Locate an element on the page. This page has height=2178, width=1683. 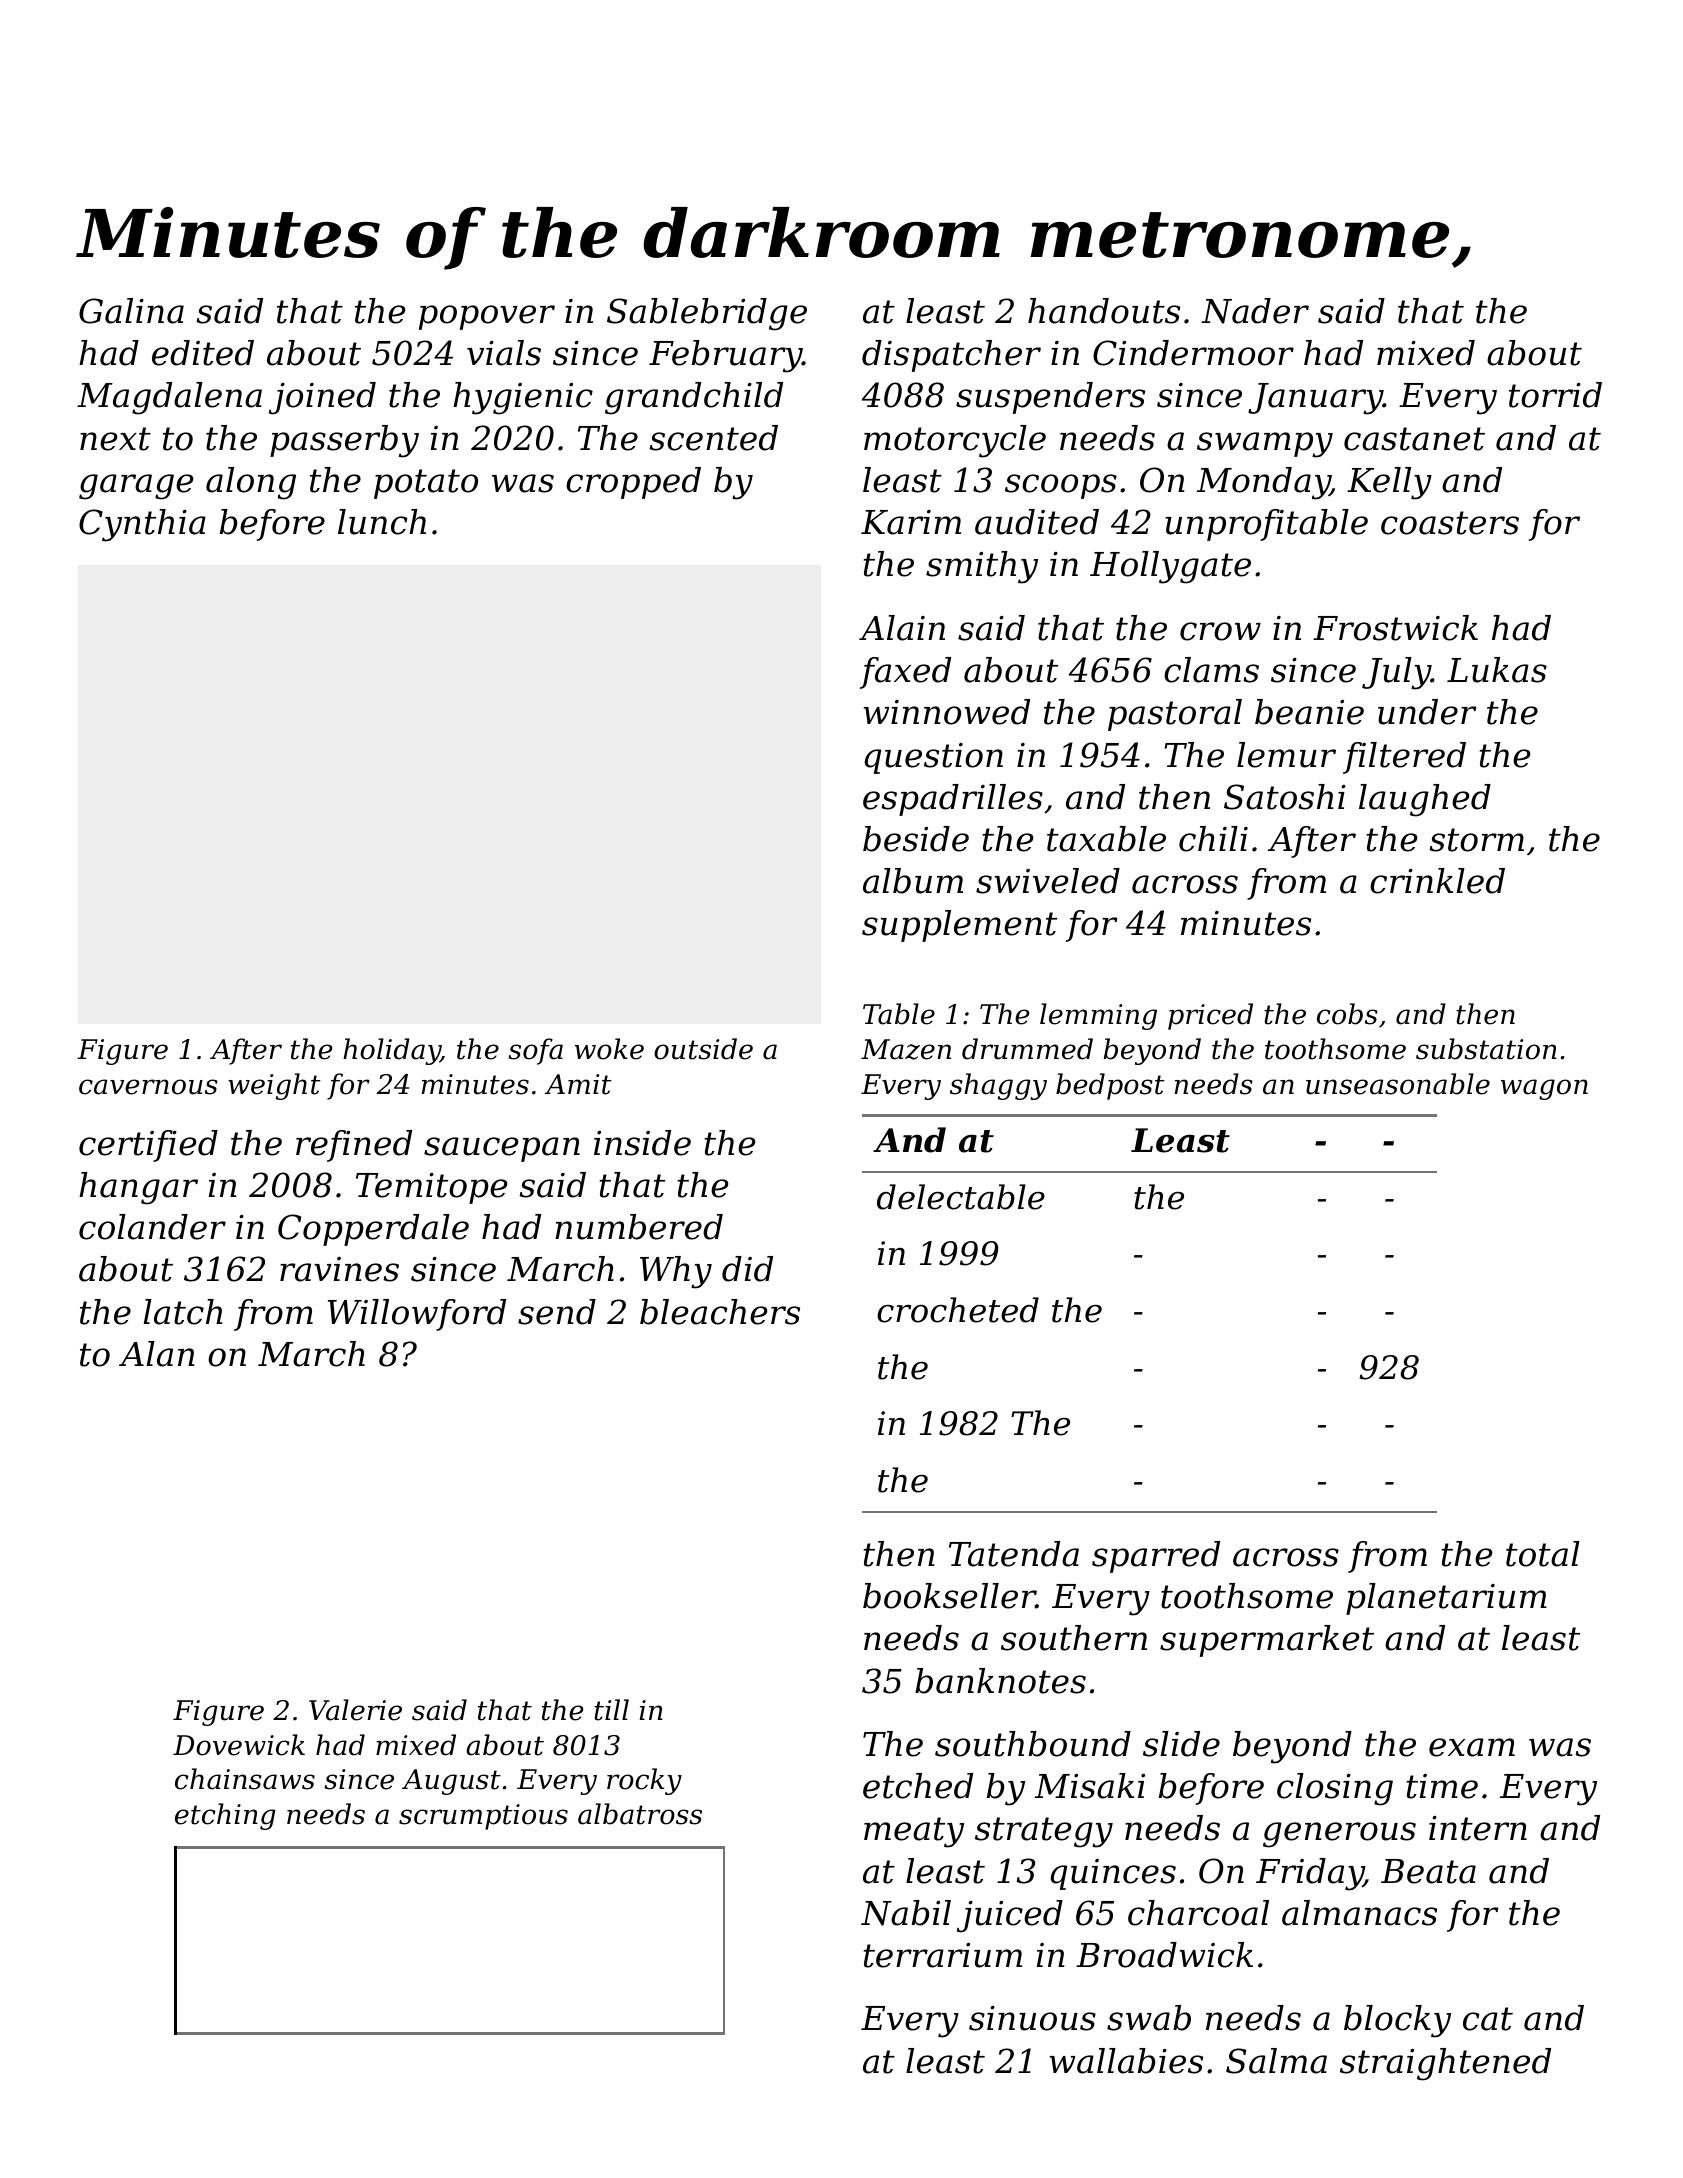
Nabil is located at coordinates (906, 1913).
